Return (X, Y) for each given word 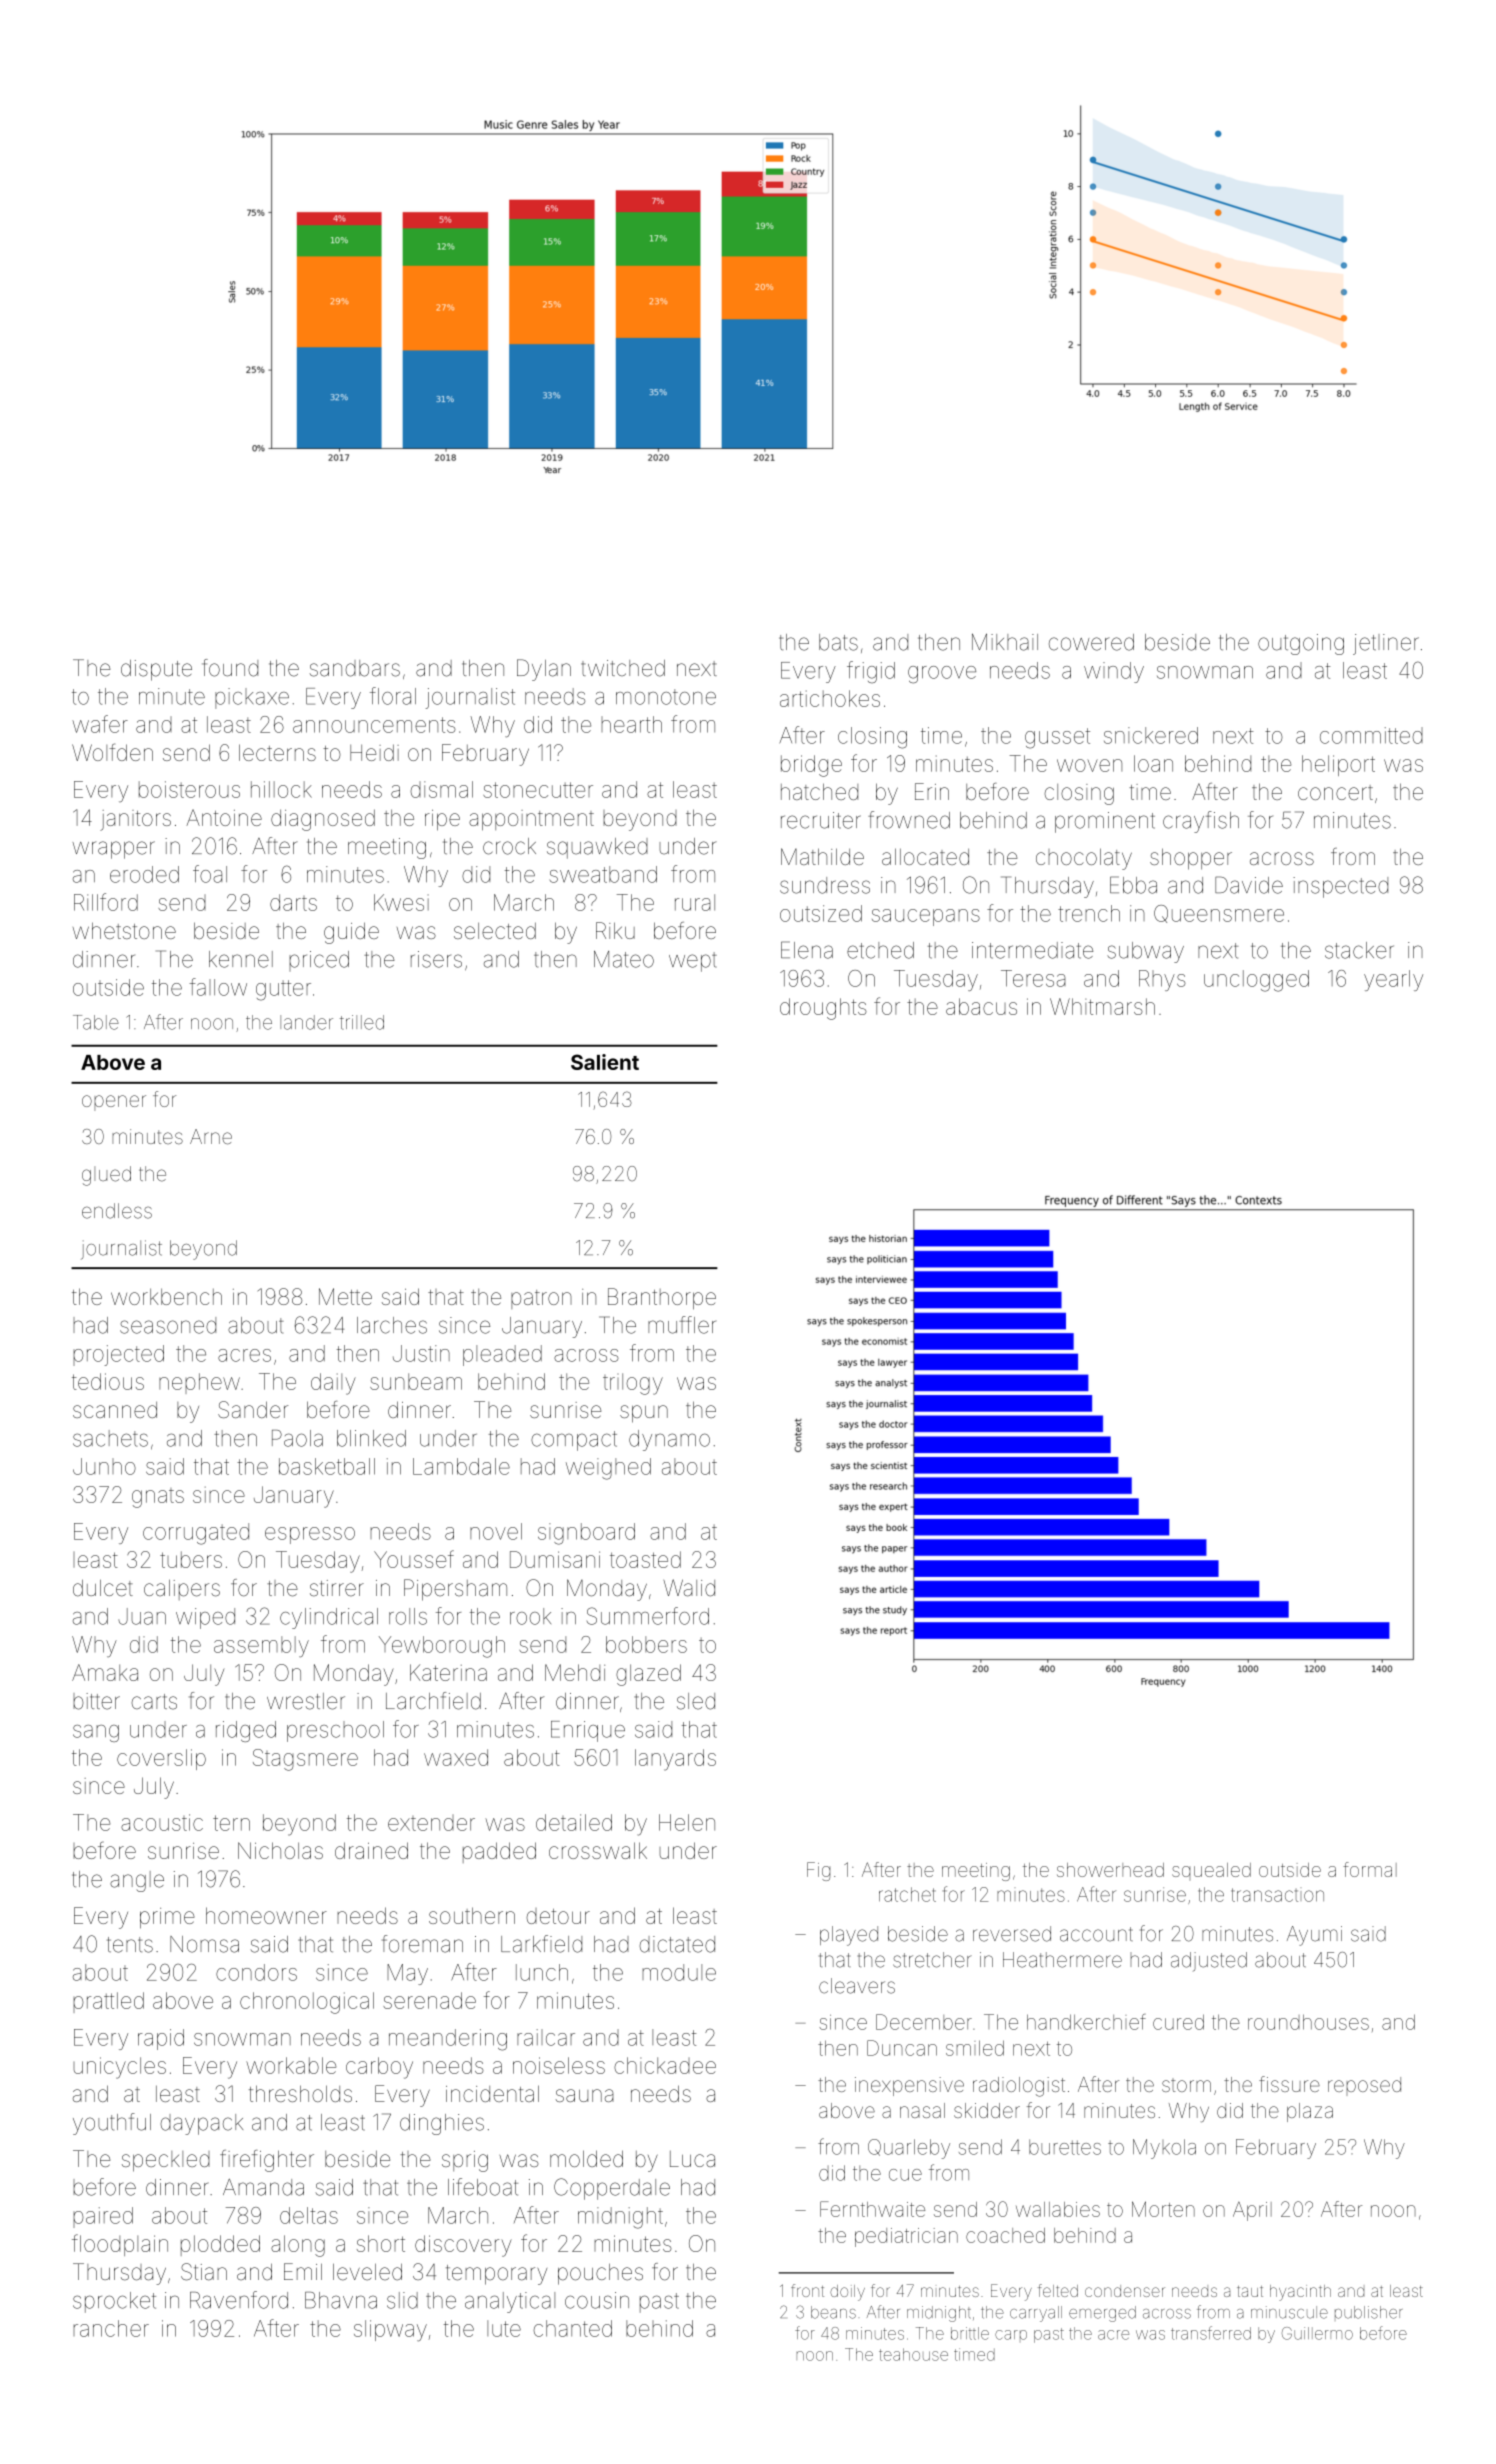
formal (1370, 1869)
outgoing (1301, 644)
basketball (327, 1466)
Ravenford (239, 2300)
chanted (573, 2328)
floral (393, 696)
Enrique (588, 1731)
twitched (623, 668)
